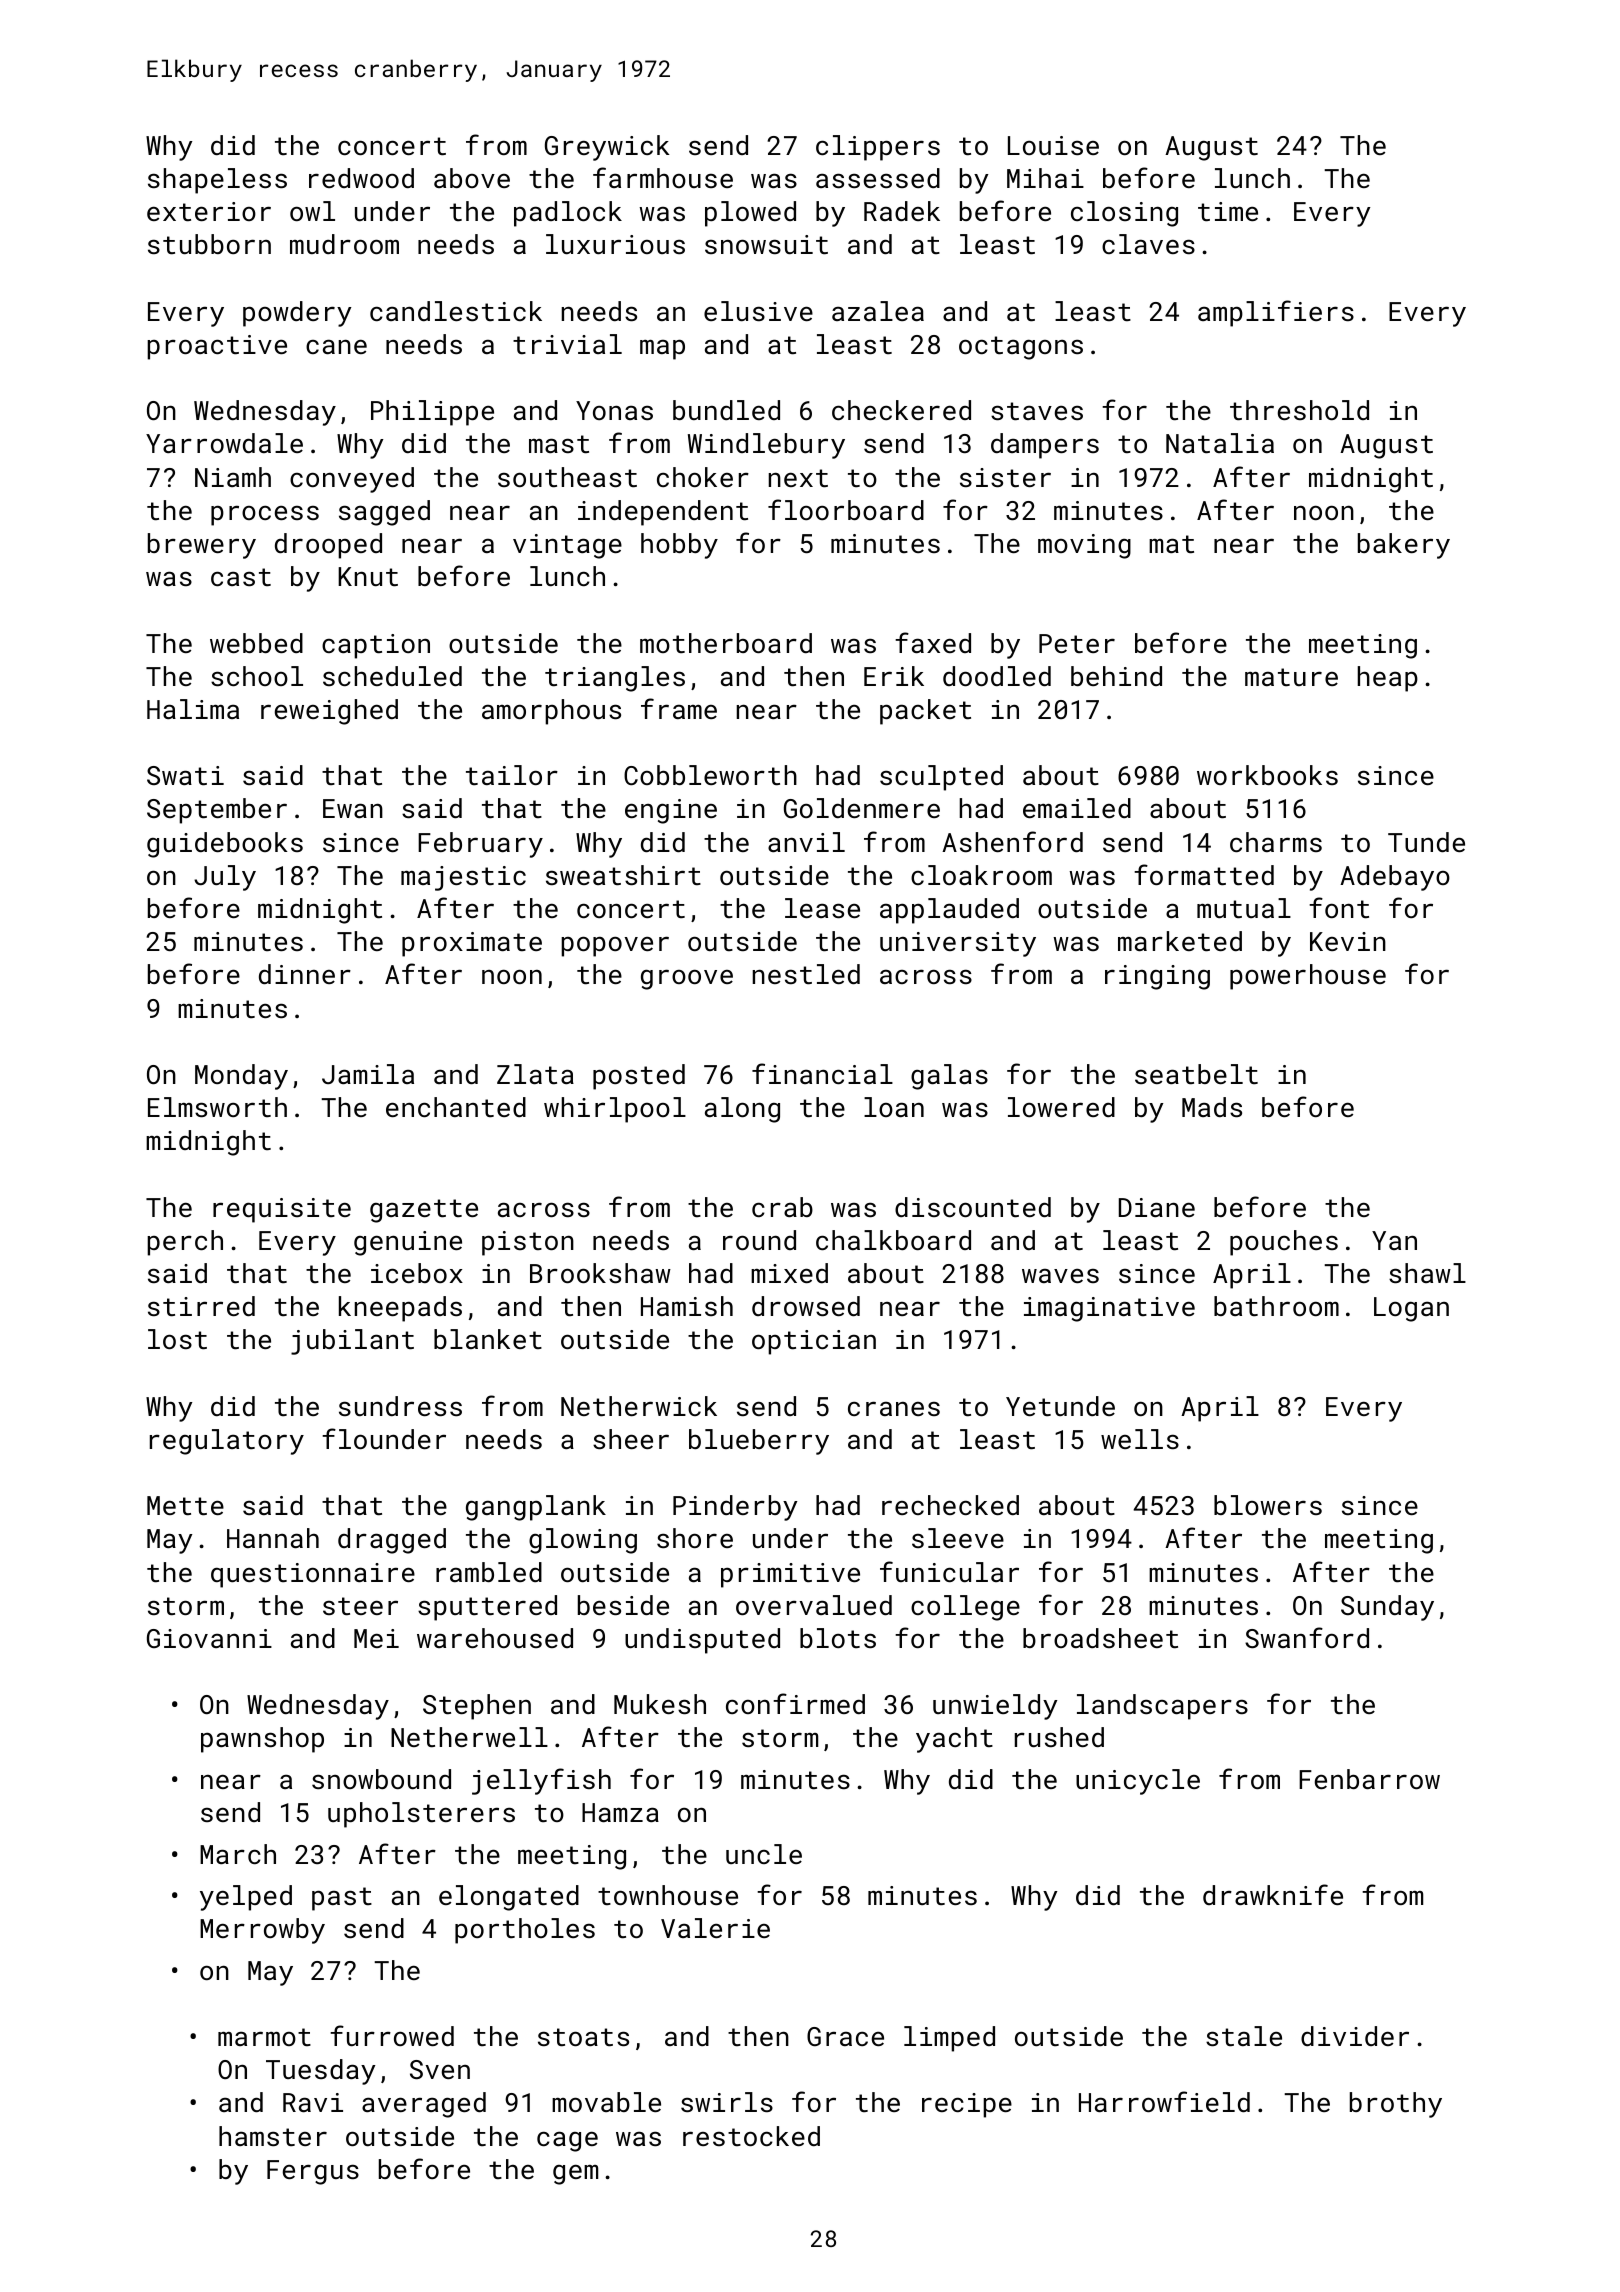 The width and height of the image is (1620, 2292). Describe the element at coordinates (1212, 1107) in the image. I see `Mads` at that location.
